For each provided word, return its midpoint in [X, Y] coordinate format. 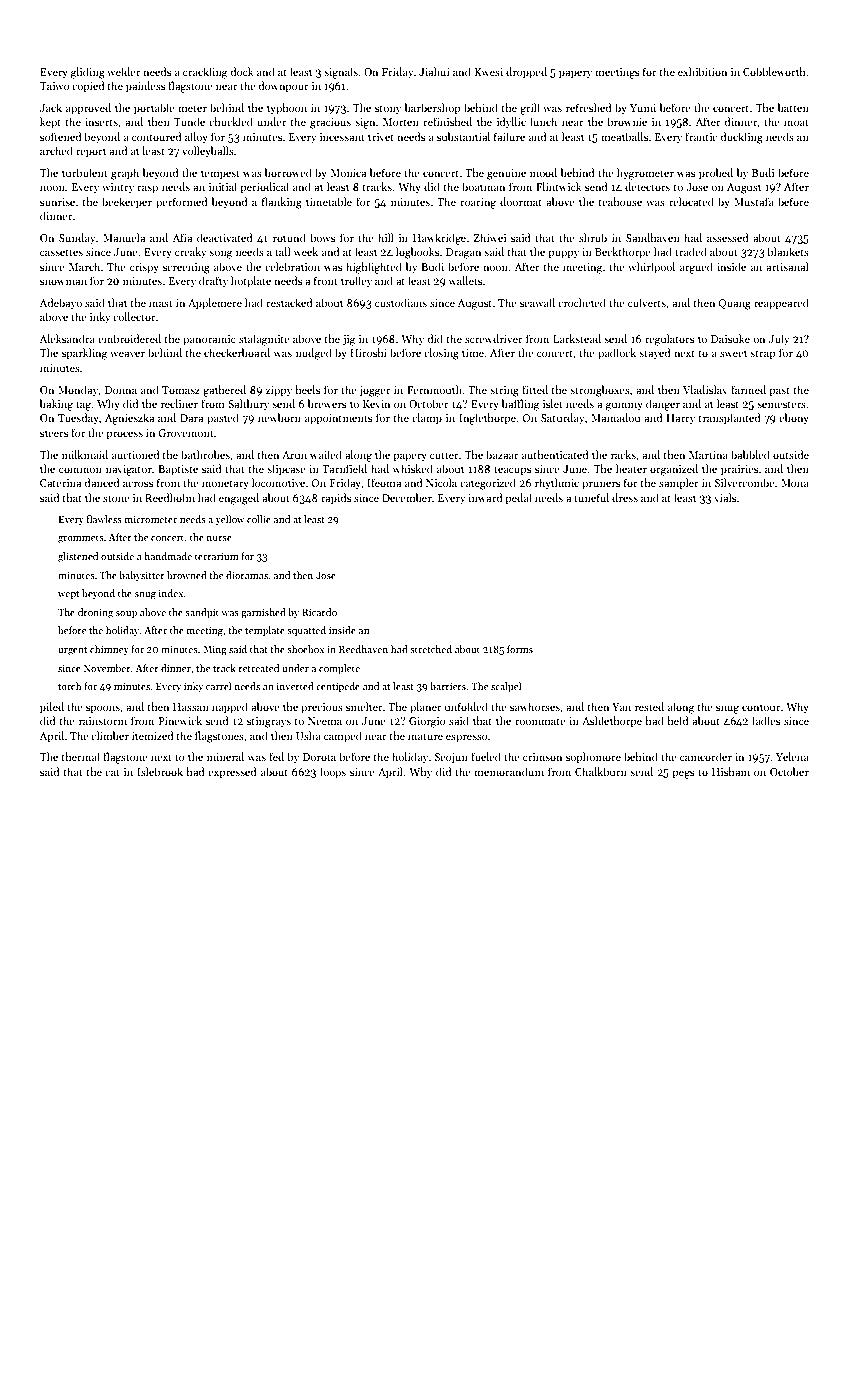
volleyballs [208, 152]
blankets [788, 251]
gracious [330, 123]
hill [386, 237]
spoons [103, 709]
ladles [766, 720]
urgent [72, 651]
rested [649, 706]
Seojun [451, 758]
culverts [647, 302]
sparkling [85, 354]
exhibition [702, 71]
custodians [401, 302]
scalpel [506, 687]
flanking [282, 203]
